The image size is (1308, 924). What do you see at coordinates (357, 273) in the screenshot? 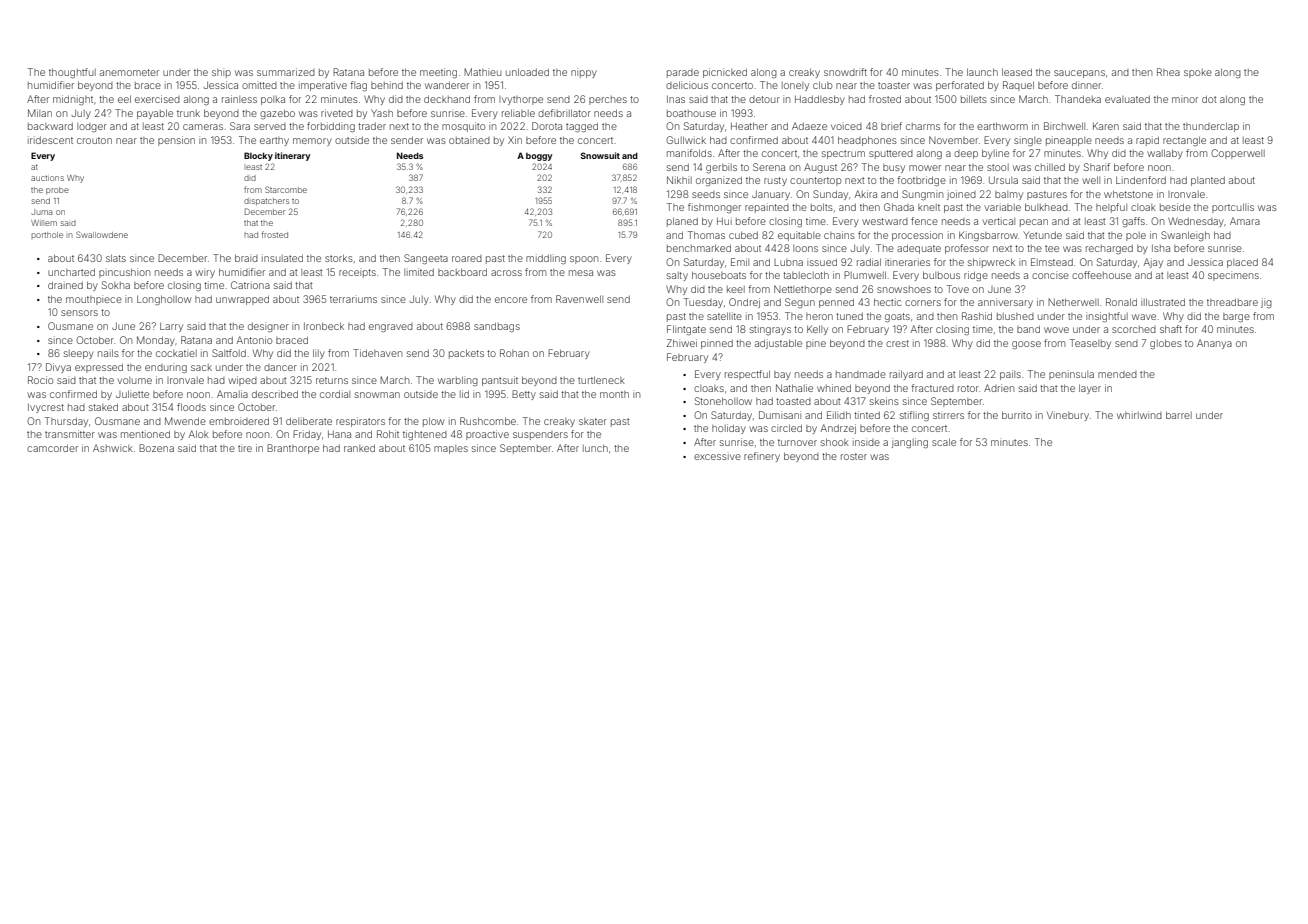
I see `receipts` at bounding box center [357, 273].
